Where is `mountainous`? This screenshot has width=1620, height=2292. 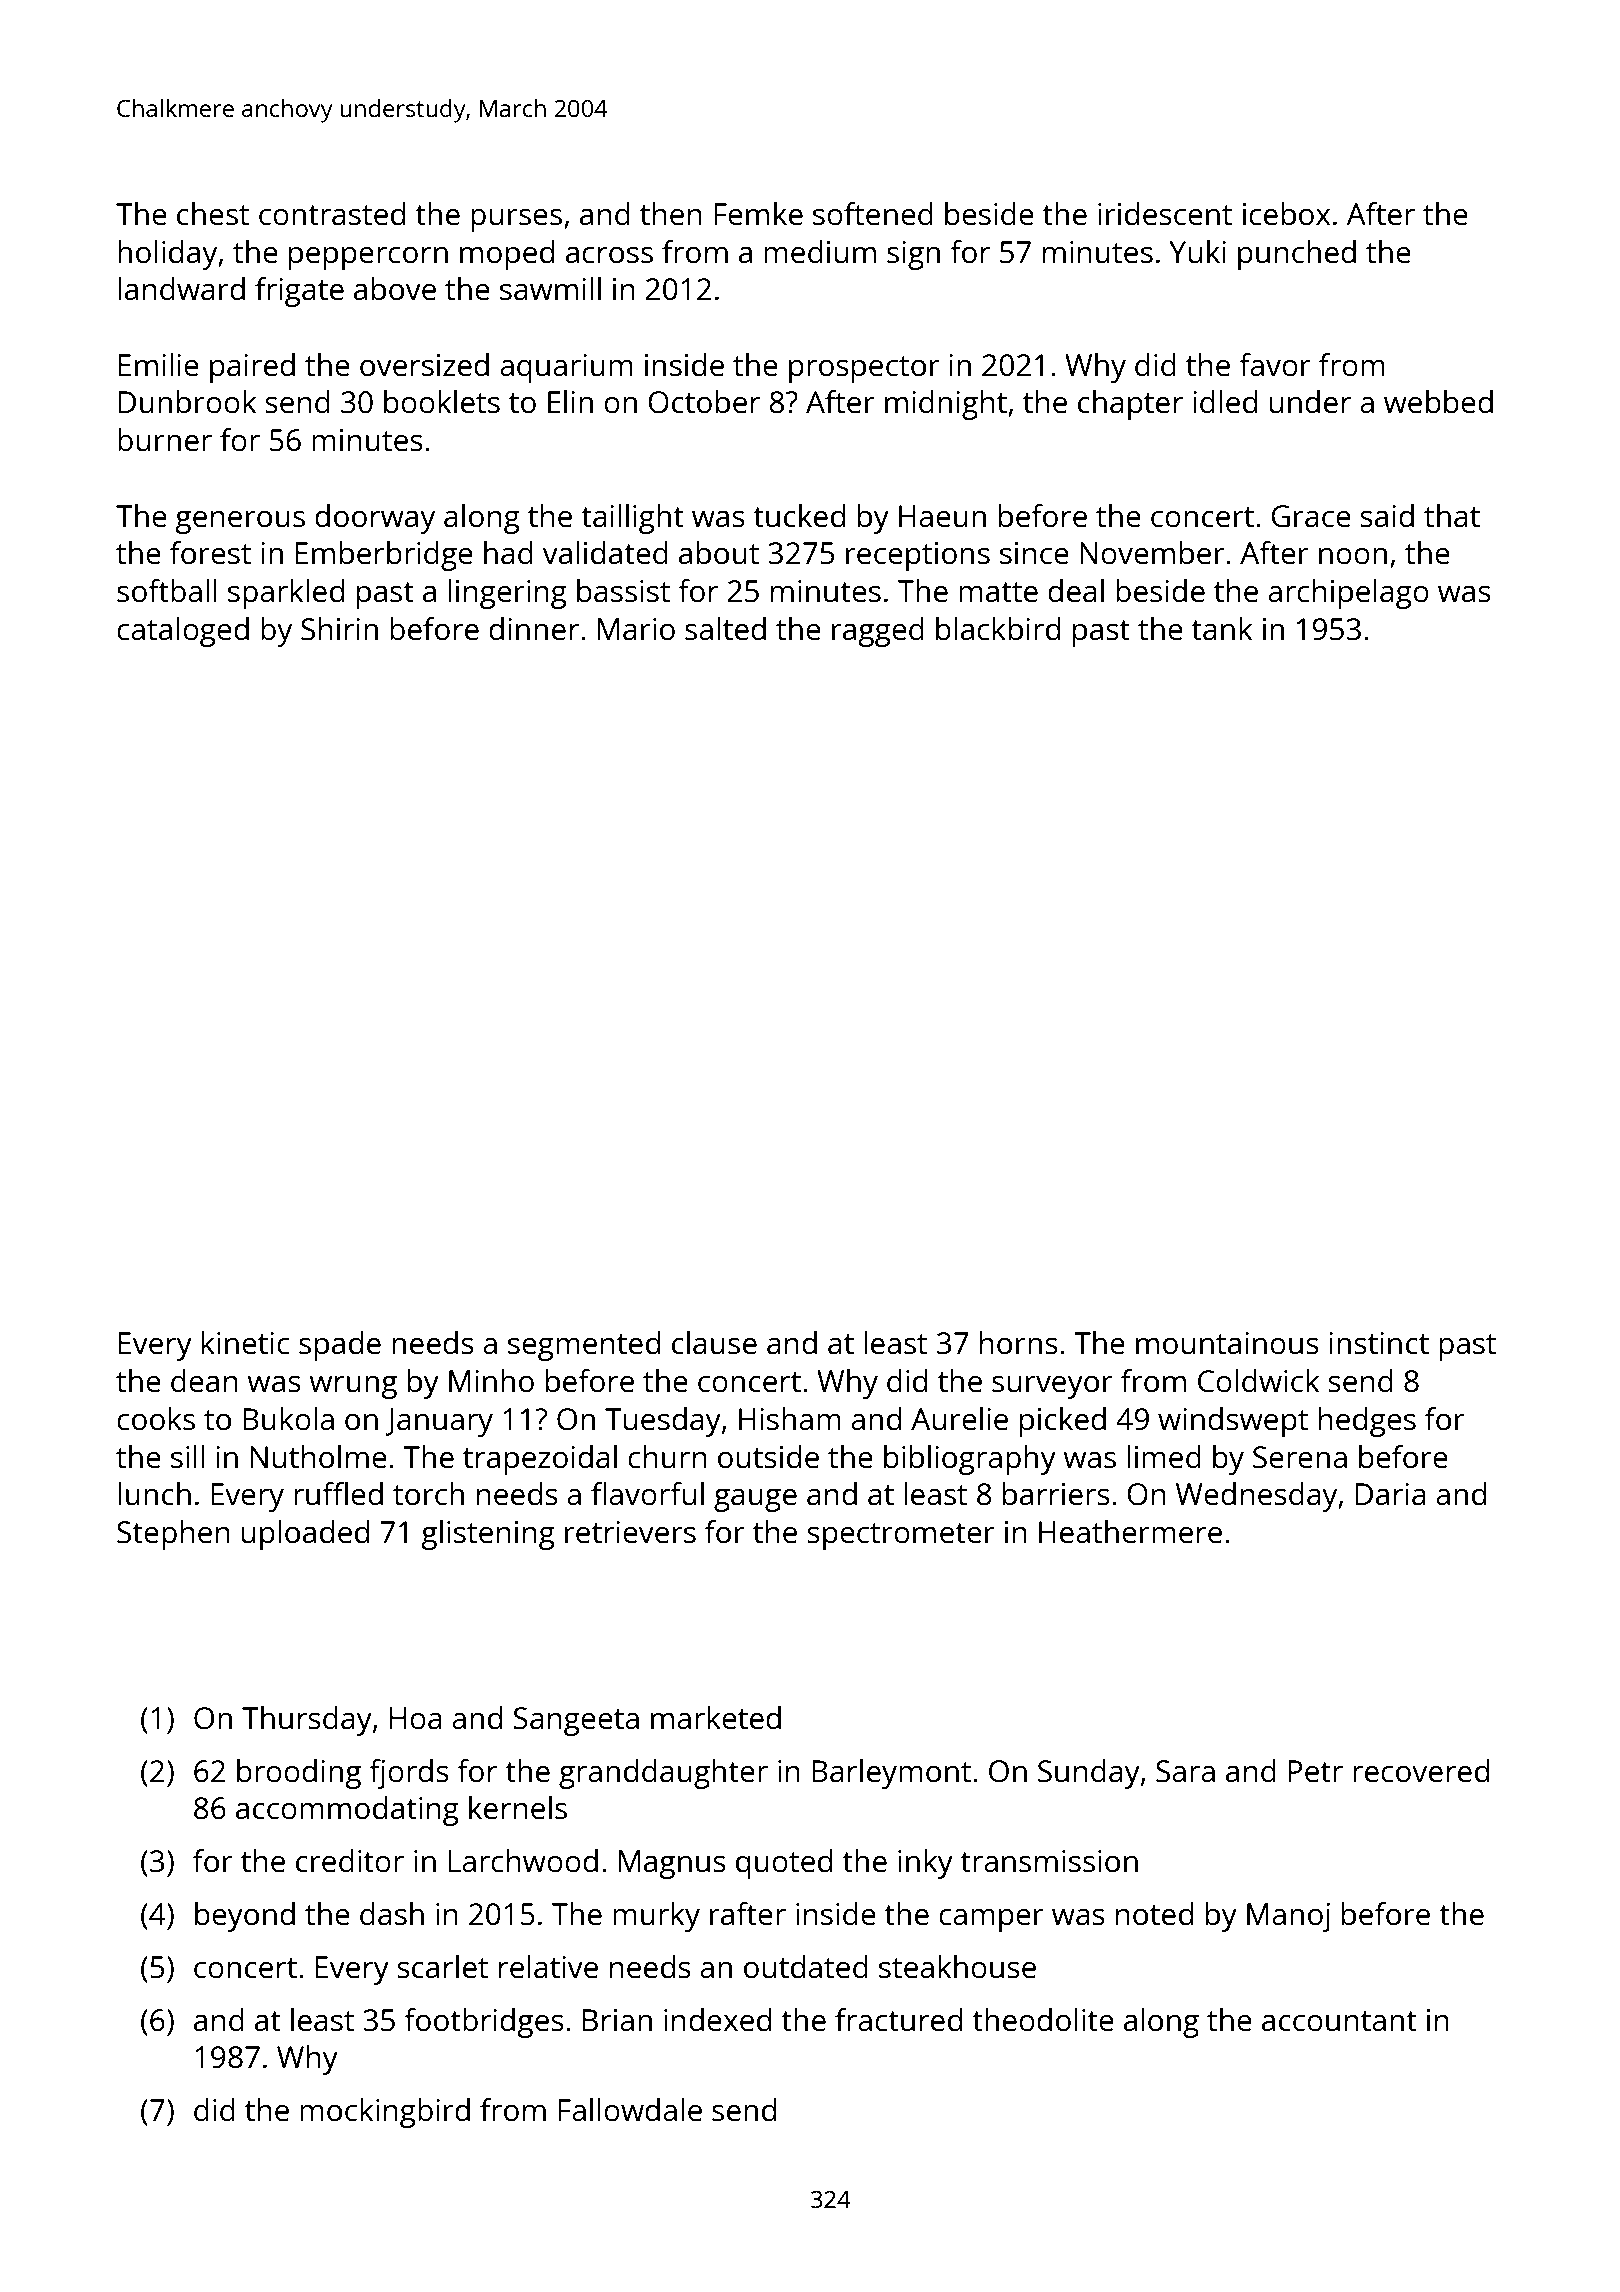
mountainous is located at coordinates (1227, 1343).
